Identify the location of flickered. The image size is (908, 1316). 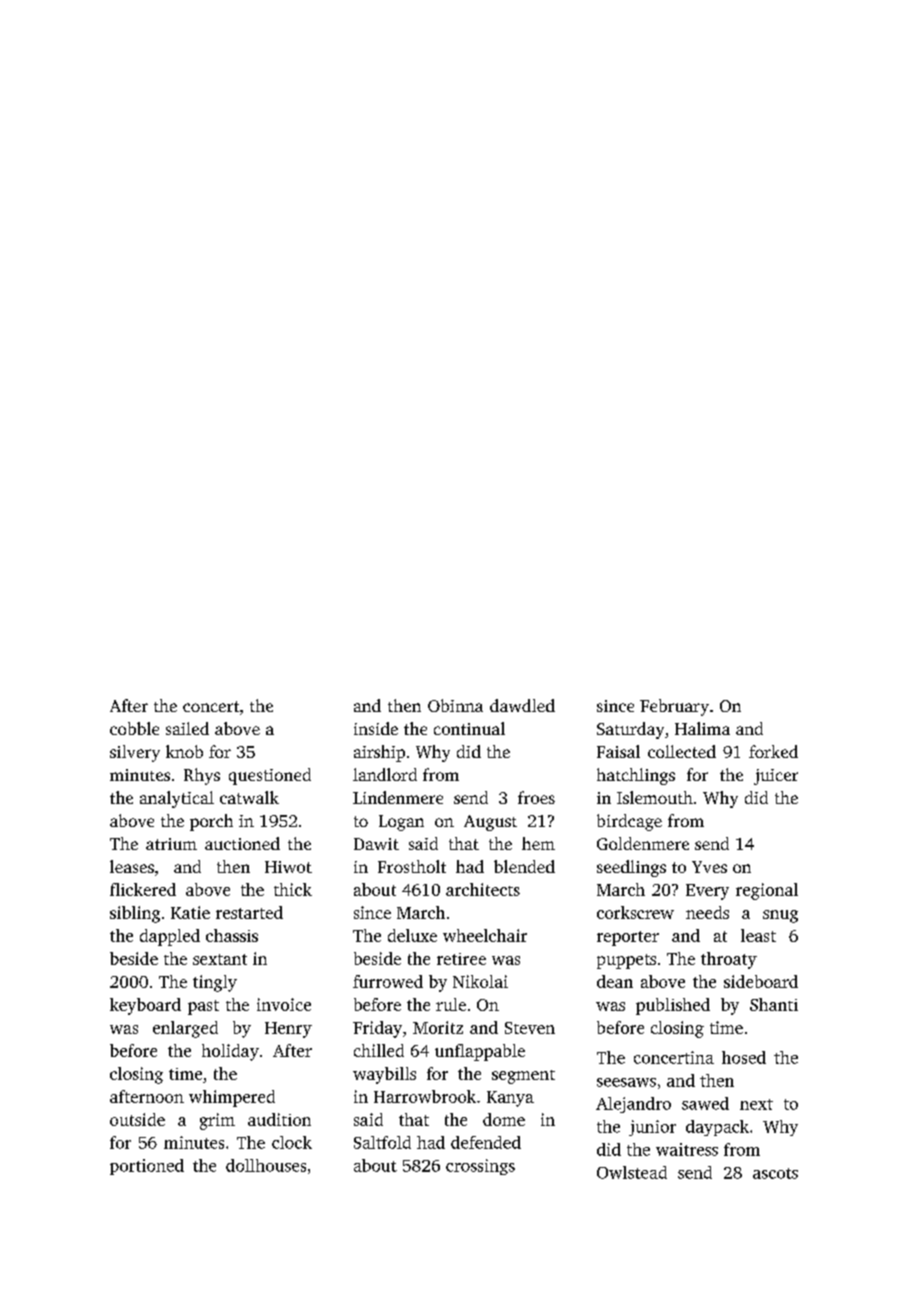
(143, 889).
